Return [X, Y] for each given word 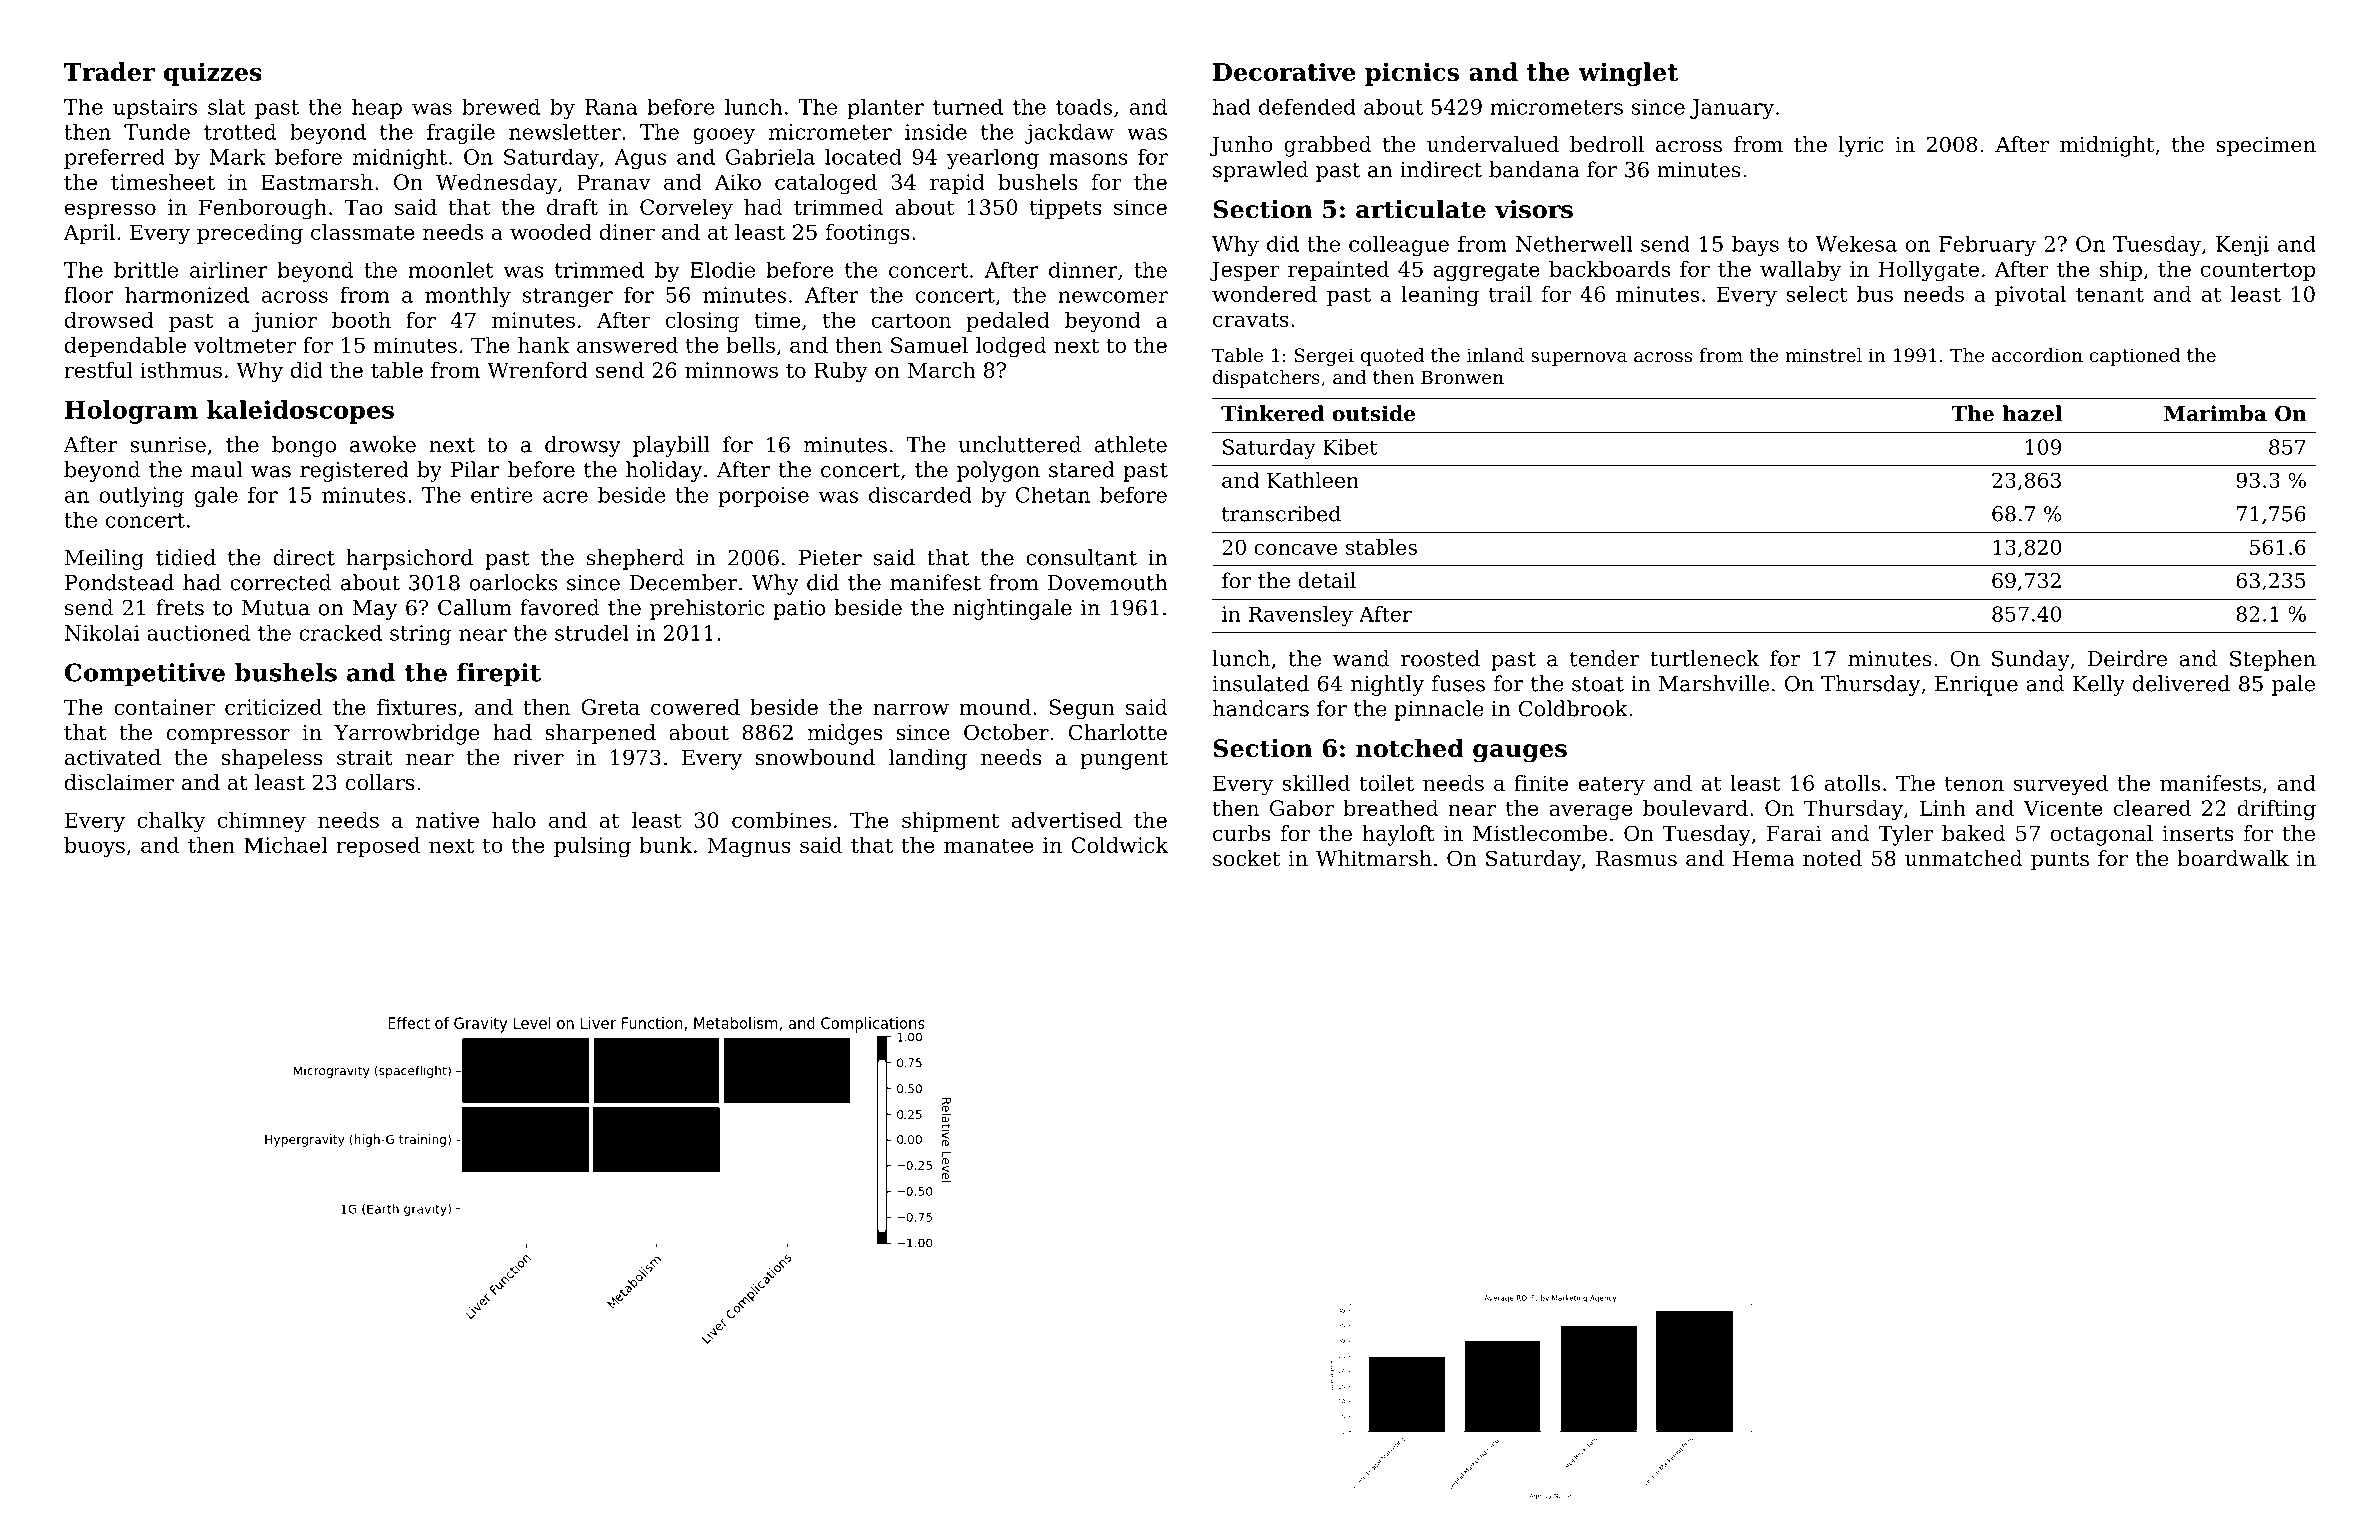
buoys [94, 847]
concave [1296, 549]
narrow [911, 709]
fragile [461, 134]
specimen [2266, 147]
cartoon [911, 320]
